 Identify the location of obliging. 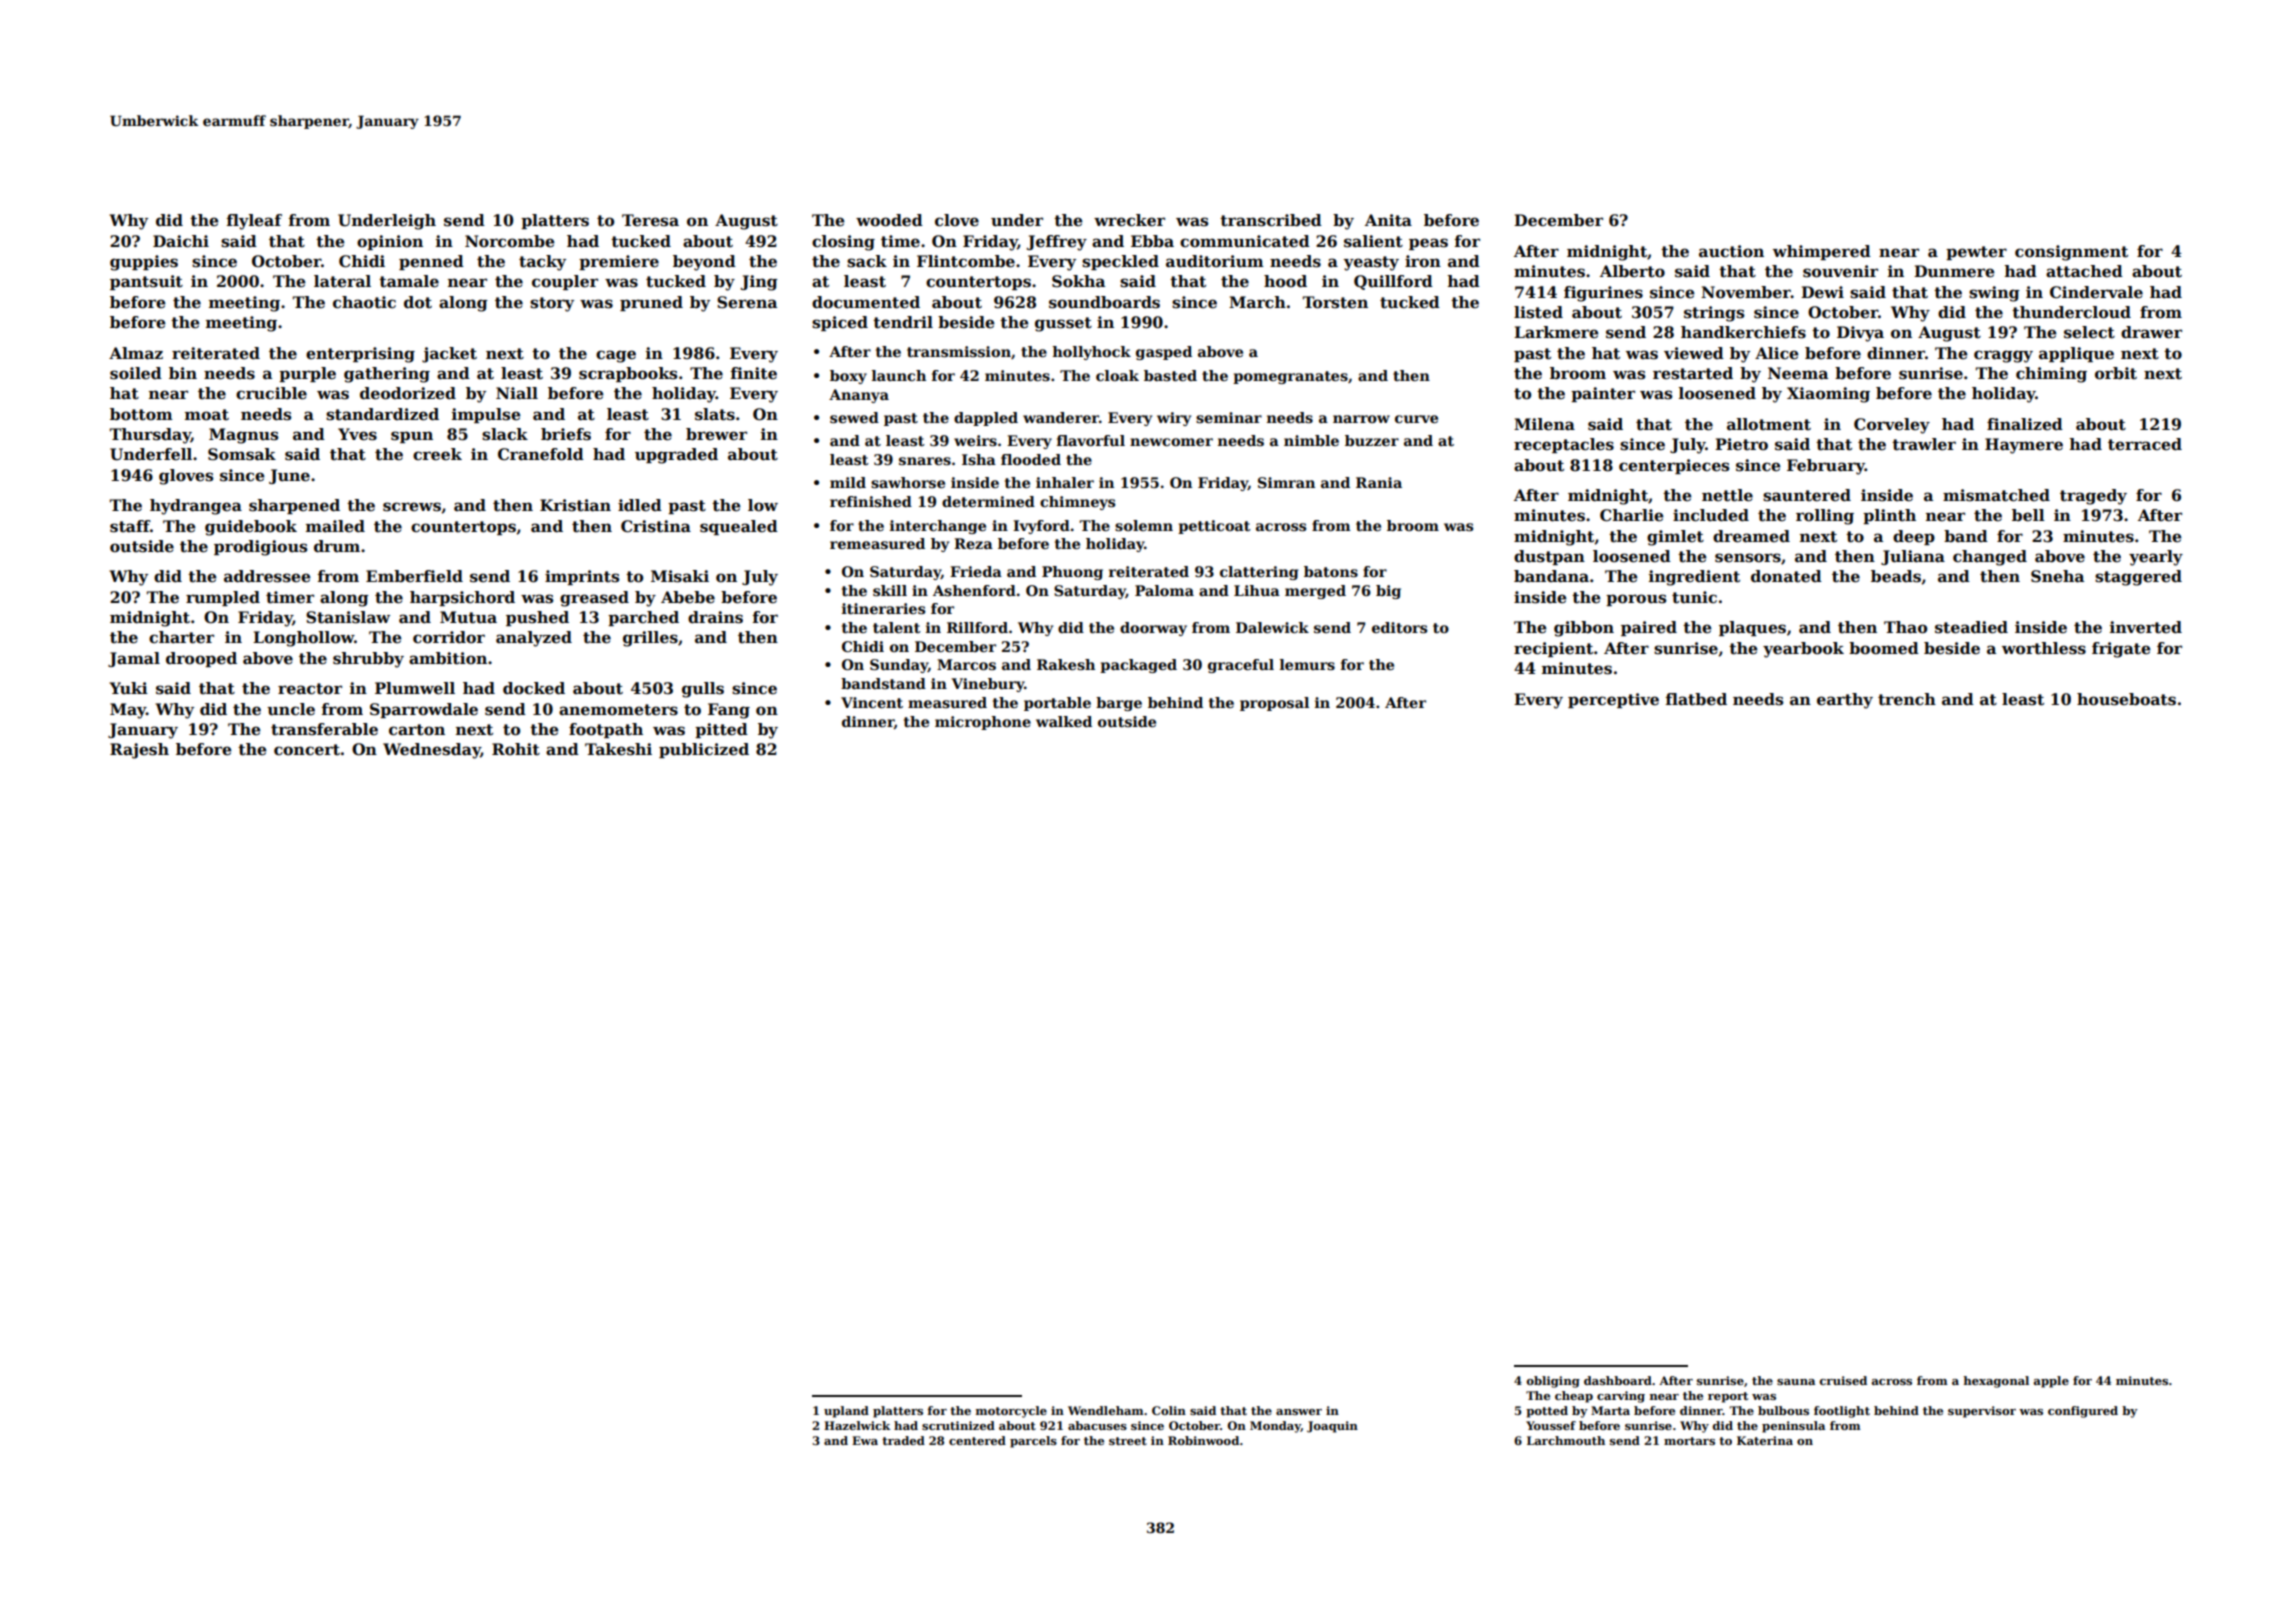
(1553, 1382).
